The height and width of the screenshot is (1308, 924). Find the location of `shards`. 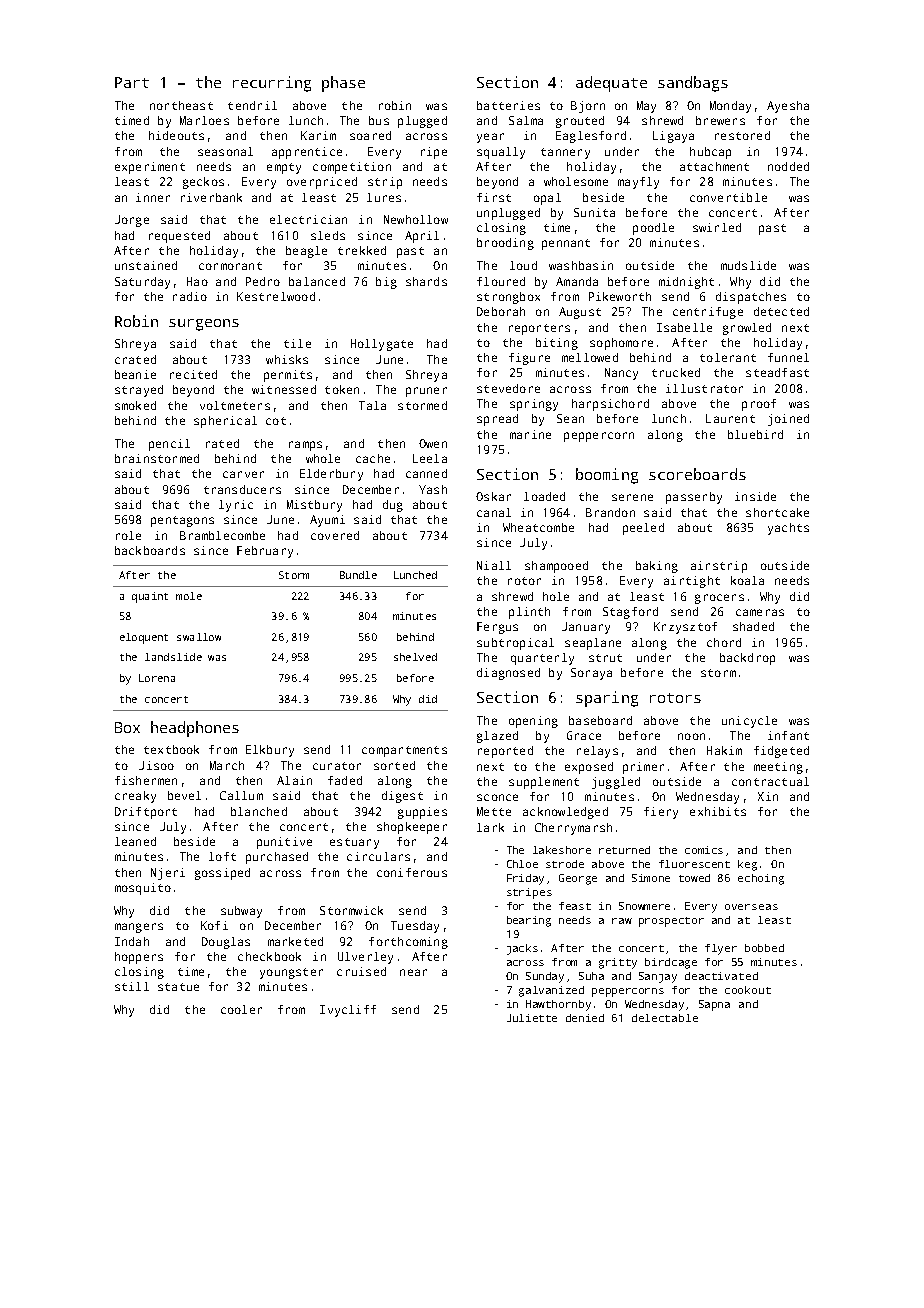

shards is located at coordinates (426, 281).
